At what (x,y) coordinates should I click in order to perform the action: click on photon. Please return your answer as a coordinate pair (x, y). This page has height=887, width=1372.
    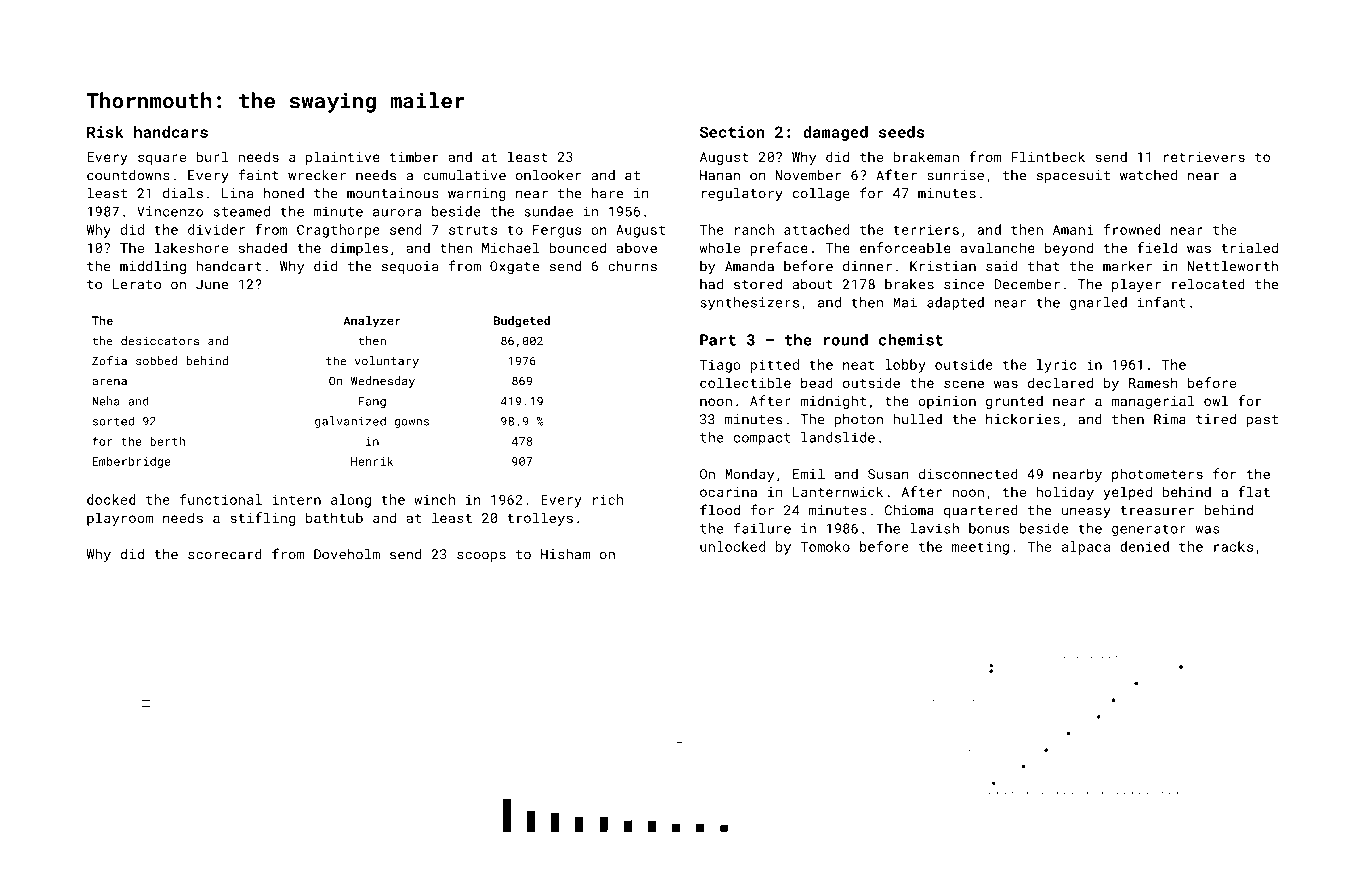
    Looking at the image, I should click on (859, 420).
